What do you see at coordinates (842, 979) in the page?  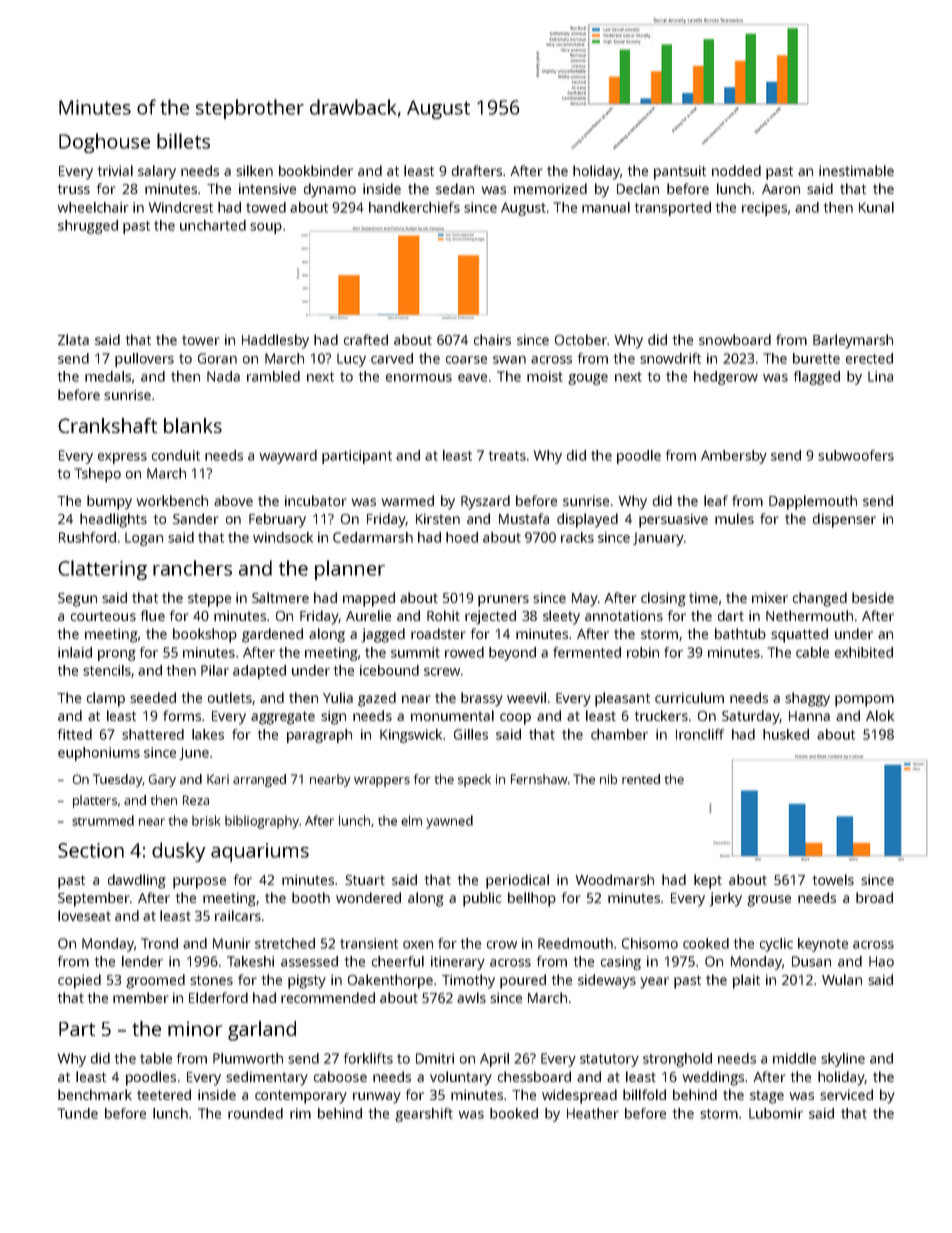 I see `Wulan` at bounding box center [842, 979].
